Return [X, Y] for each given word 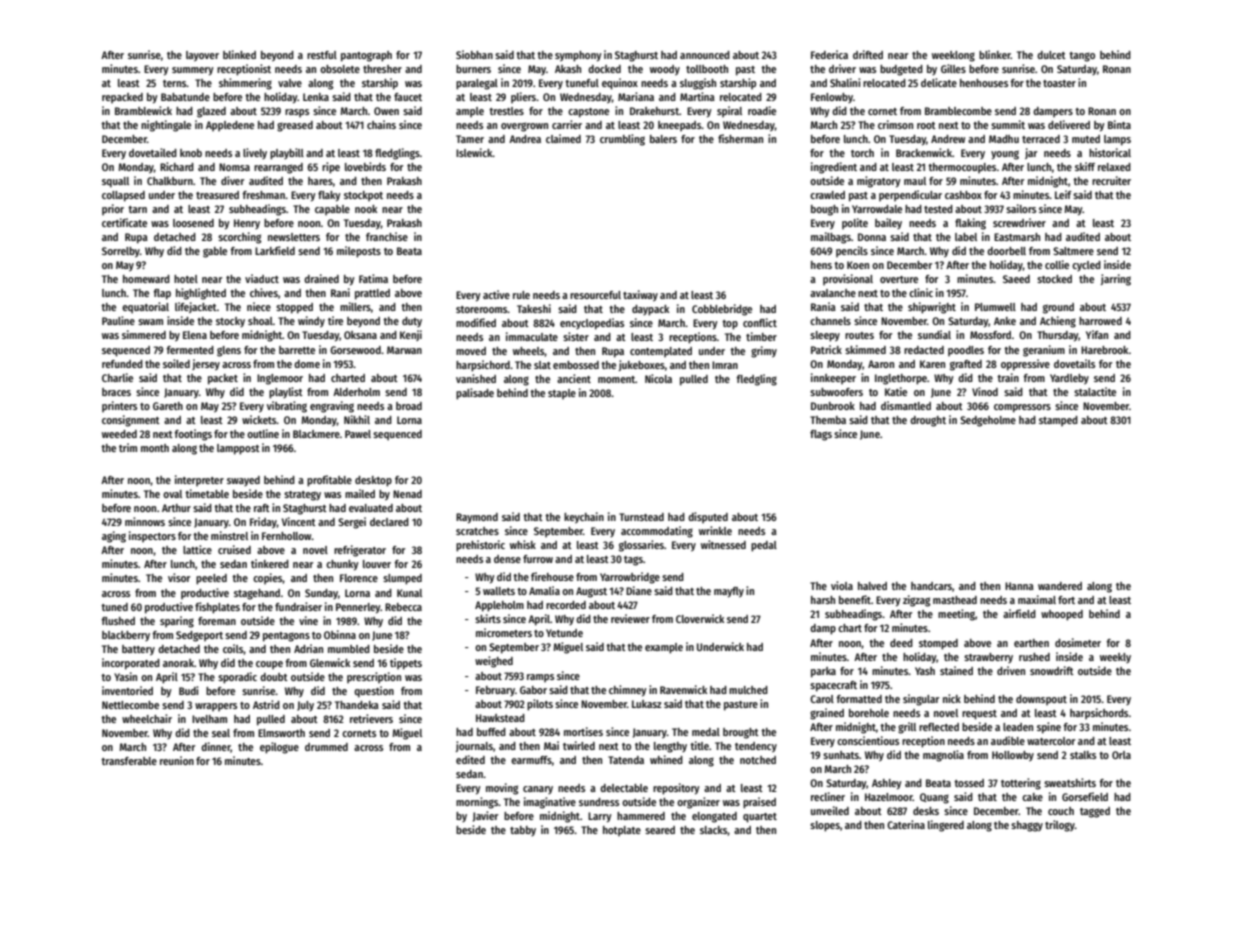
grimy [764, 352]
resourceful [595, 295]
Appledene [230, 126]
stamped [1058, 421]
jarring [1116, 280]
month [155, 448]
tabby [523, 831]
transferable [129, 761]
